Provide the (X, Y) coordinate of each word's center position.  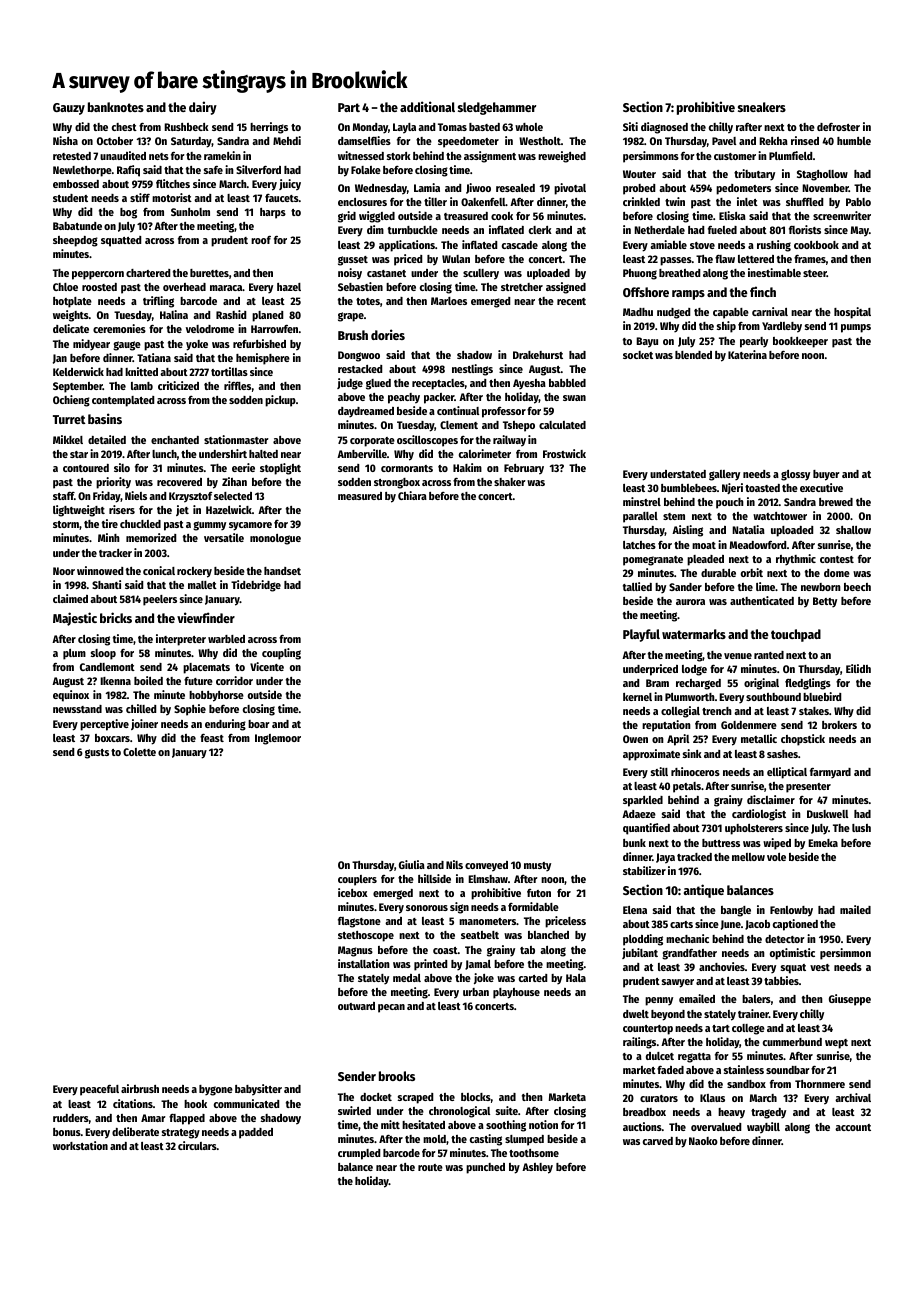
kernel (637, 697)
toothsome (534, 1153)
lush (861, 828)
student (70, 198)
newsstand (77, 709)
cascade (520, 245)
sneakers (762, 107)
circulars (197, 1145)
